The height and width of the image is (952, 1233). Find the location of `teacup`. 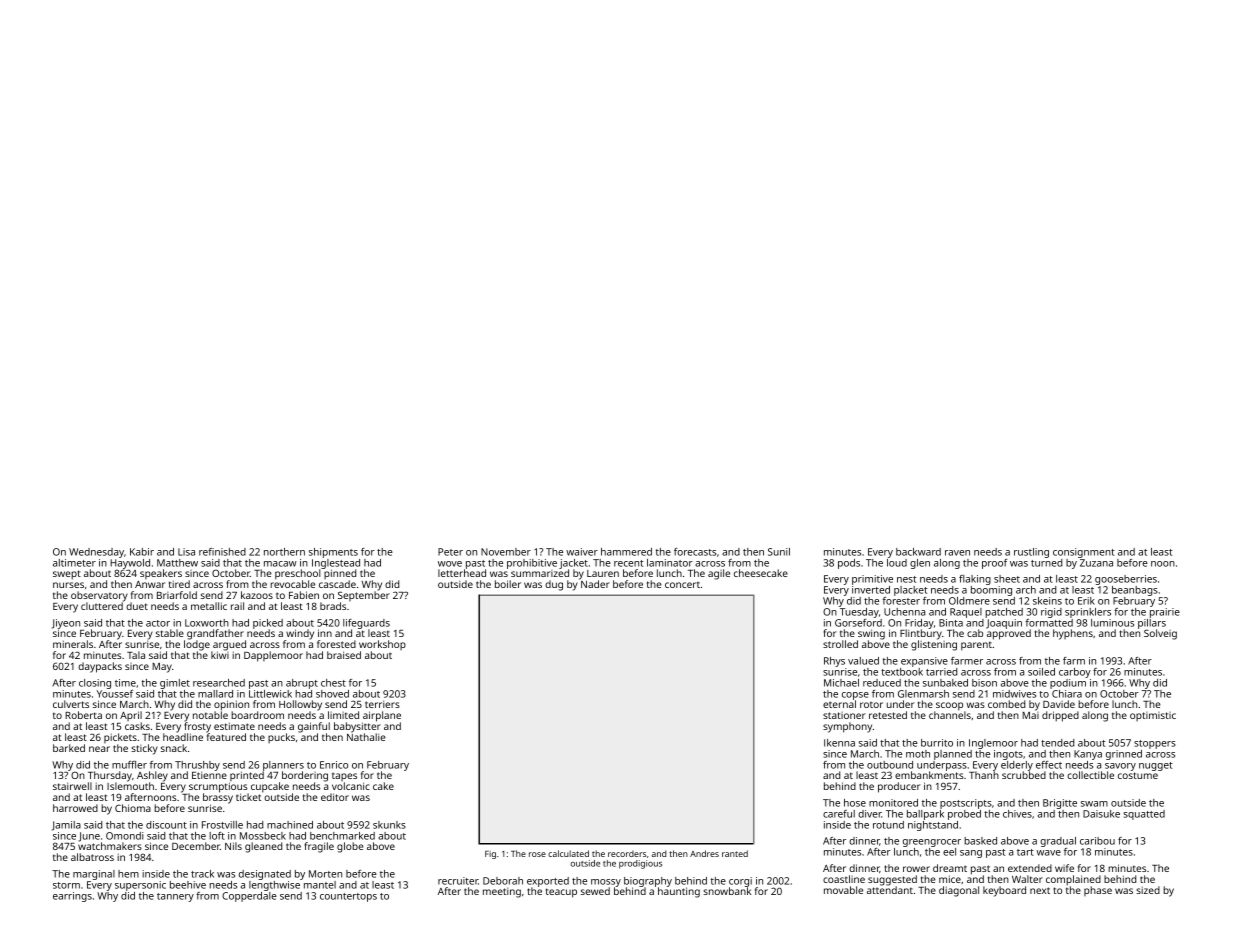

teacup is located at coordinates (561, 893).
